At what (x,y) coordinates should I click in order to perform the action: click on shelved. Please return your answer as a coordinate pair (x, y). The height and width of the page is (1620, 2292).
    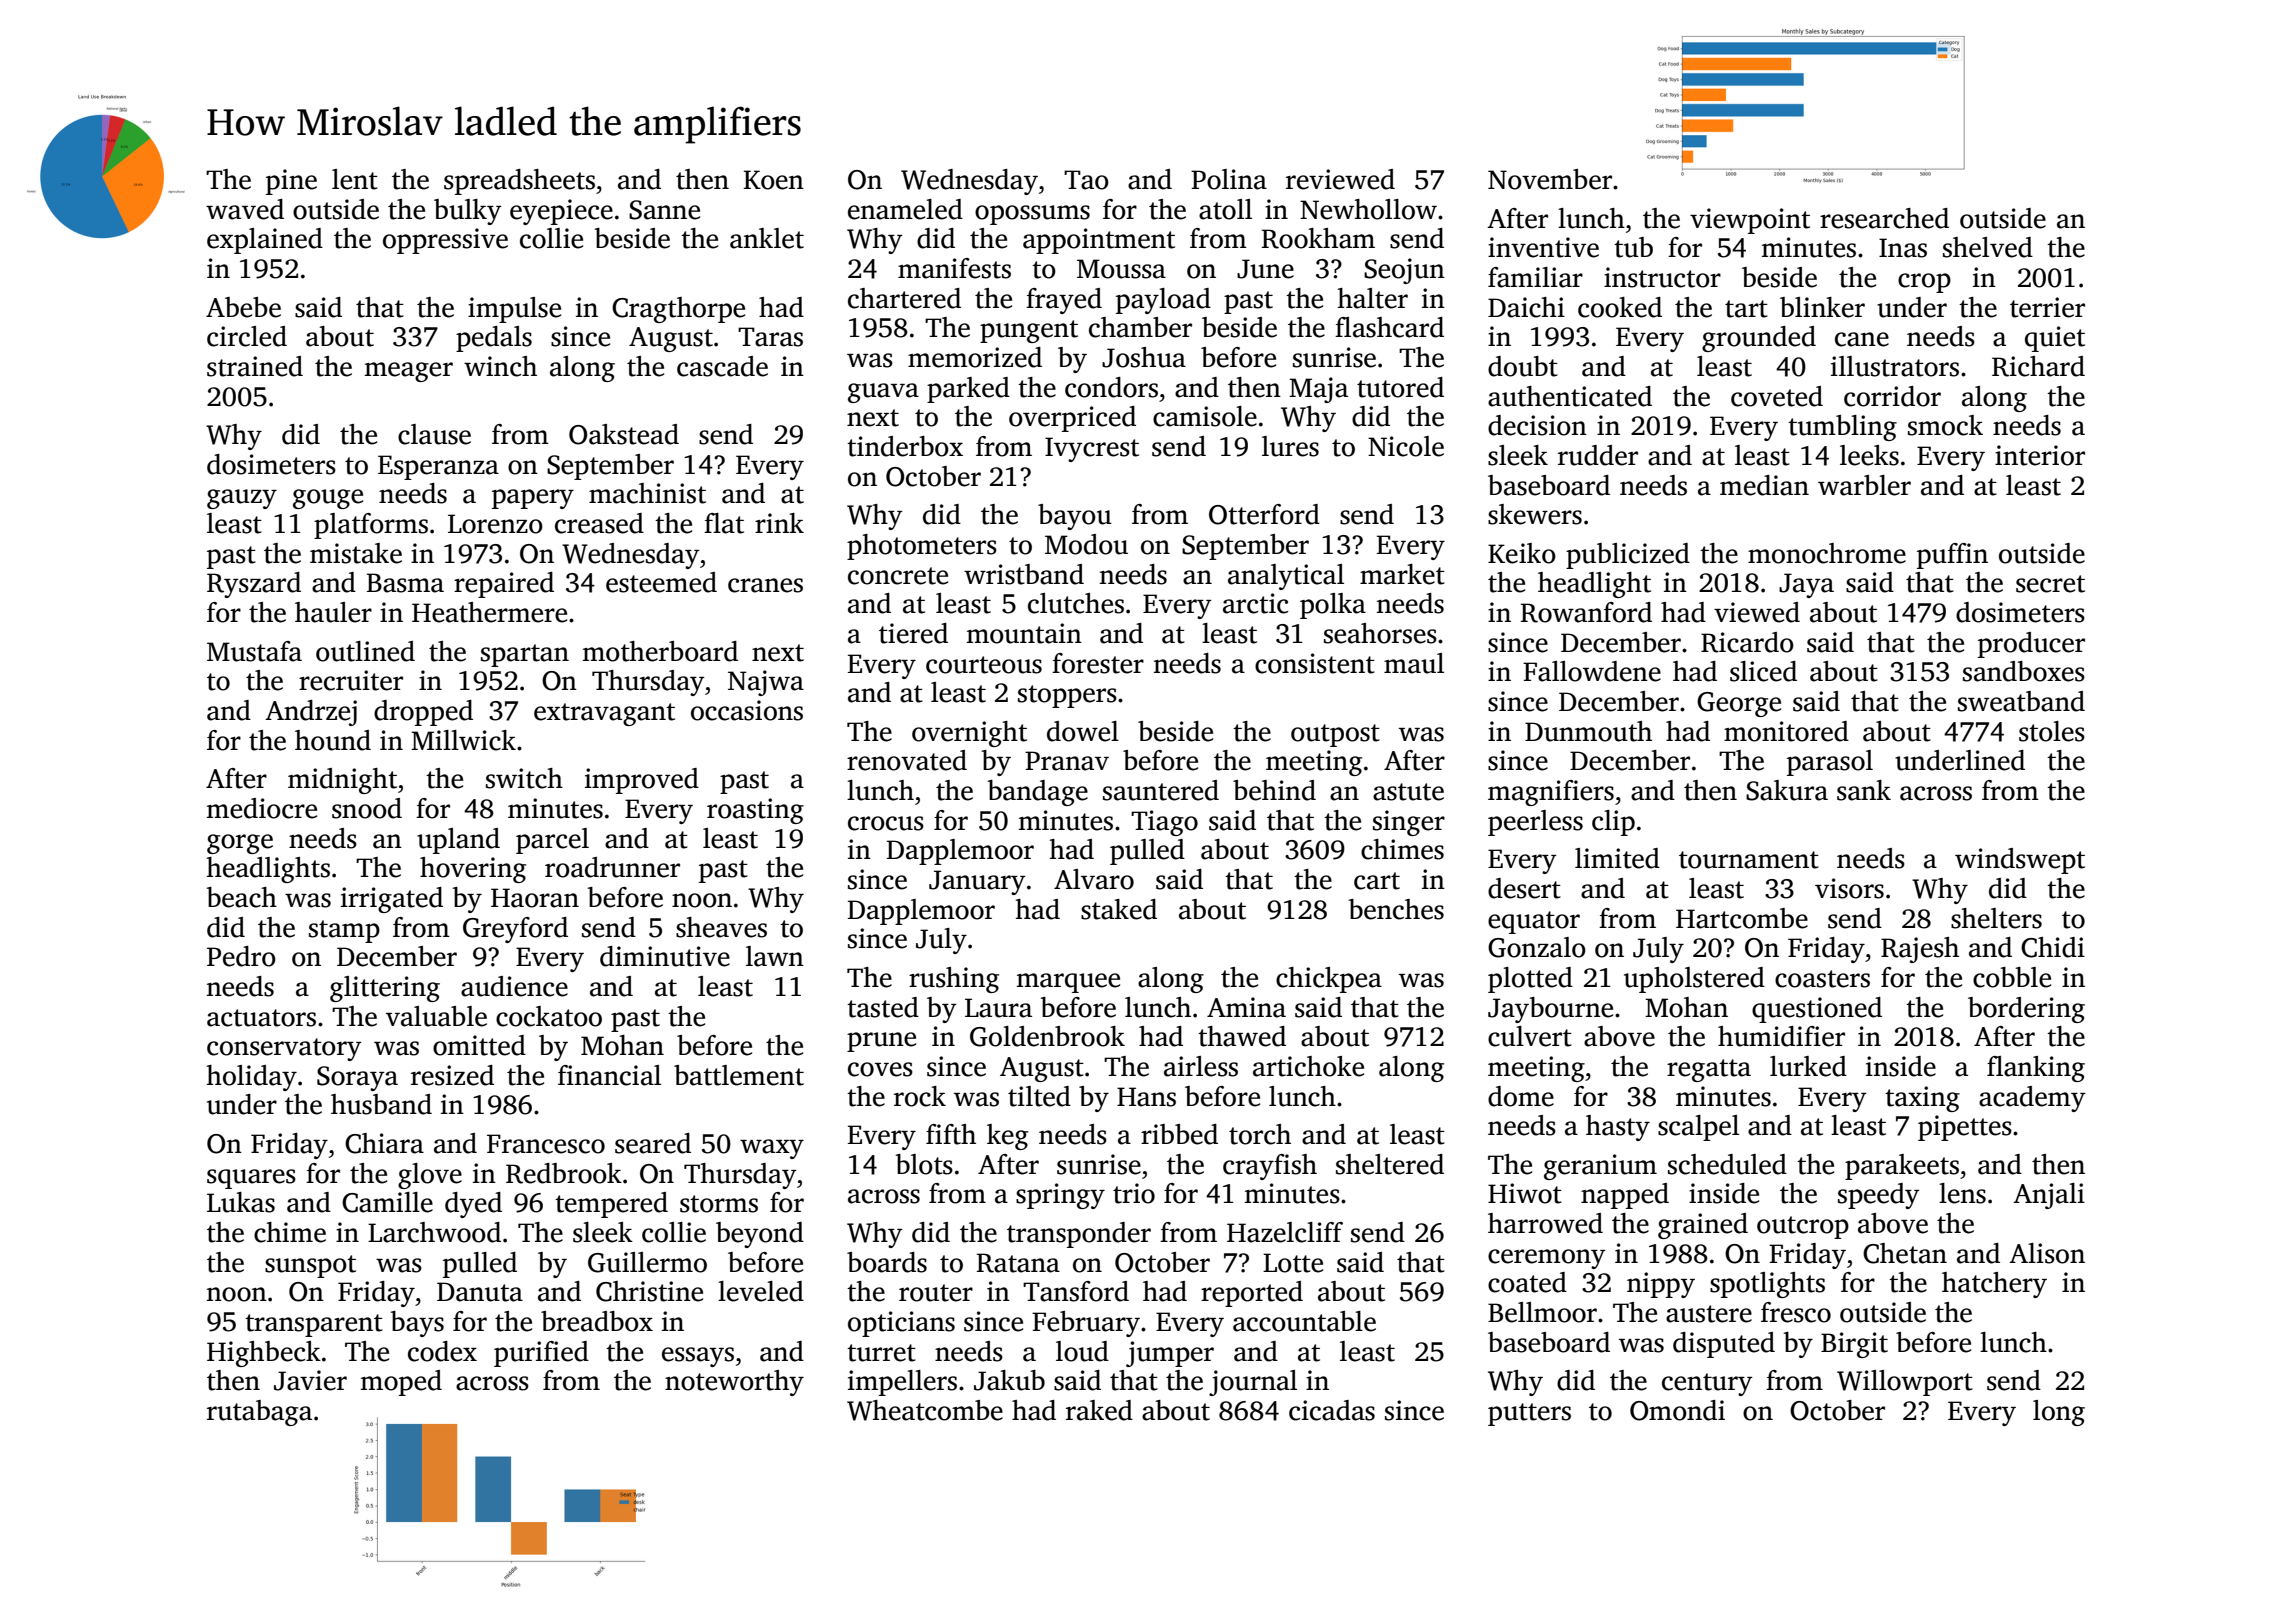
    Looking at the image, I should click on (1988, 247).
